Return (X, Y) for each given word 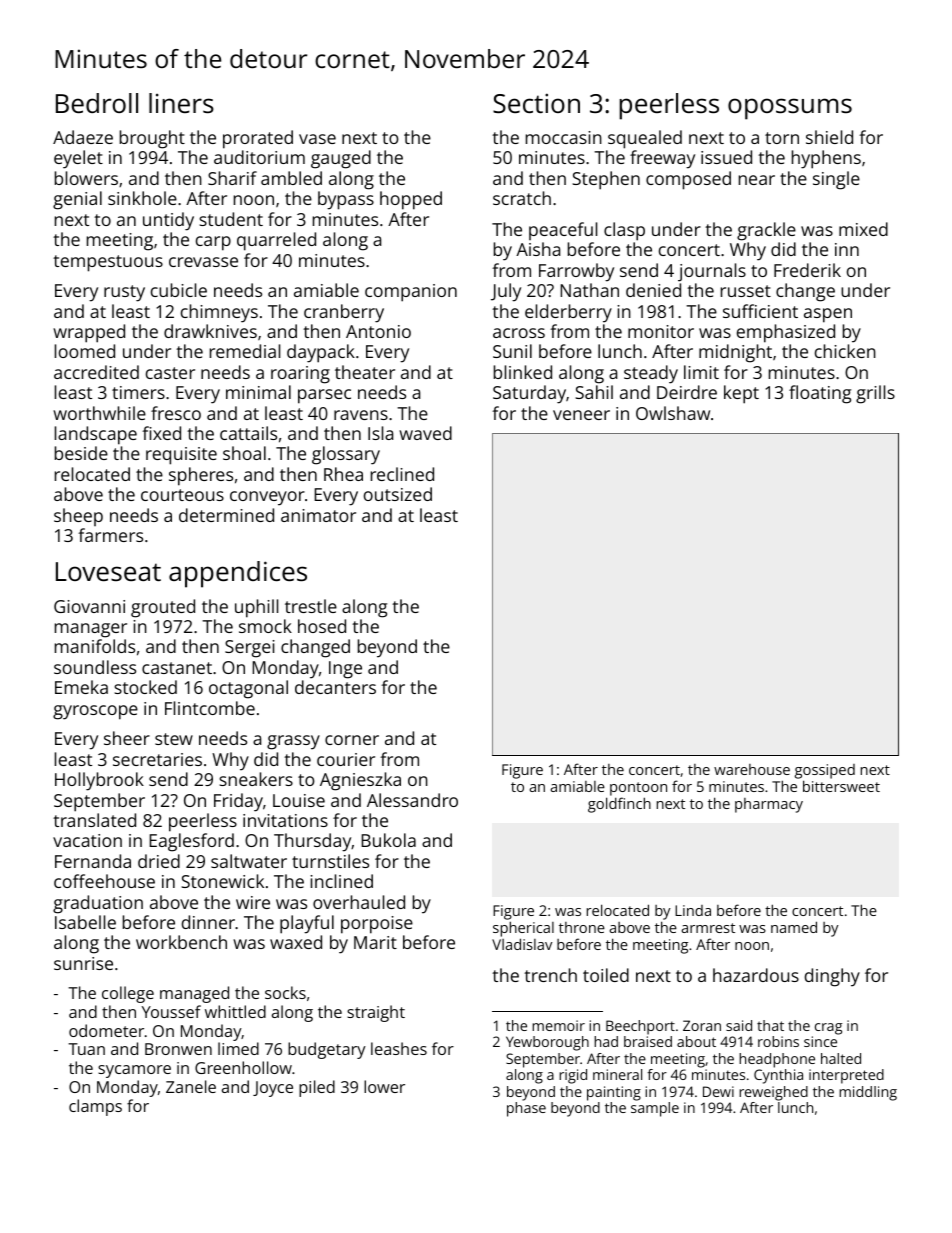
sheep (78, 517)
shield (829, 137)
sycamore (134, 1071)
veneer (581, 415)
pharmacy (769, 805)
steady (651, 374)
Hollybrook (99, 781)
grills (875, 394)
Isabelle (85, 922)
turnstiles (330, 861)
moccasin (564, 137)
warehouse (752, 769)
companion (411, 293)
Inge (345, 670)
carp (213, 243)
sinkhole (142, 198)
